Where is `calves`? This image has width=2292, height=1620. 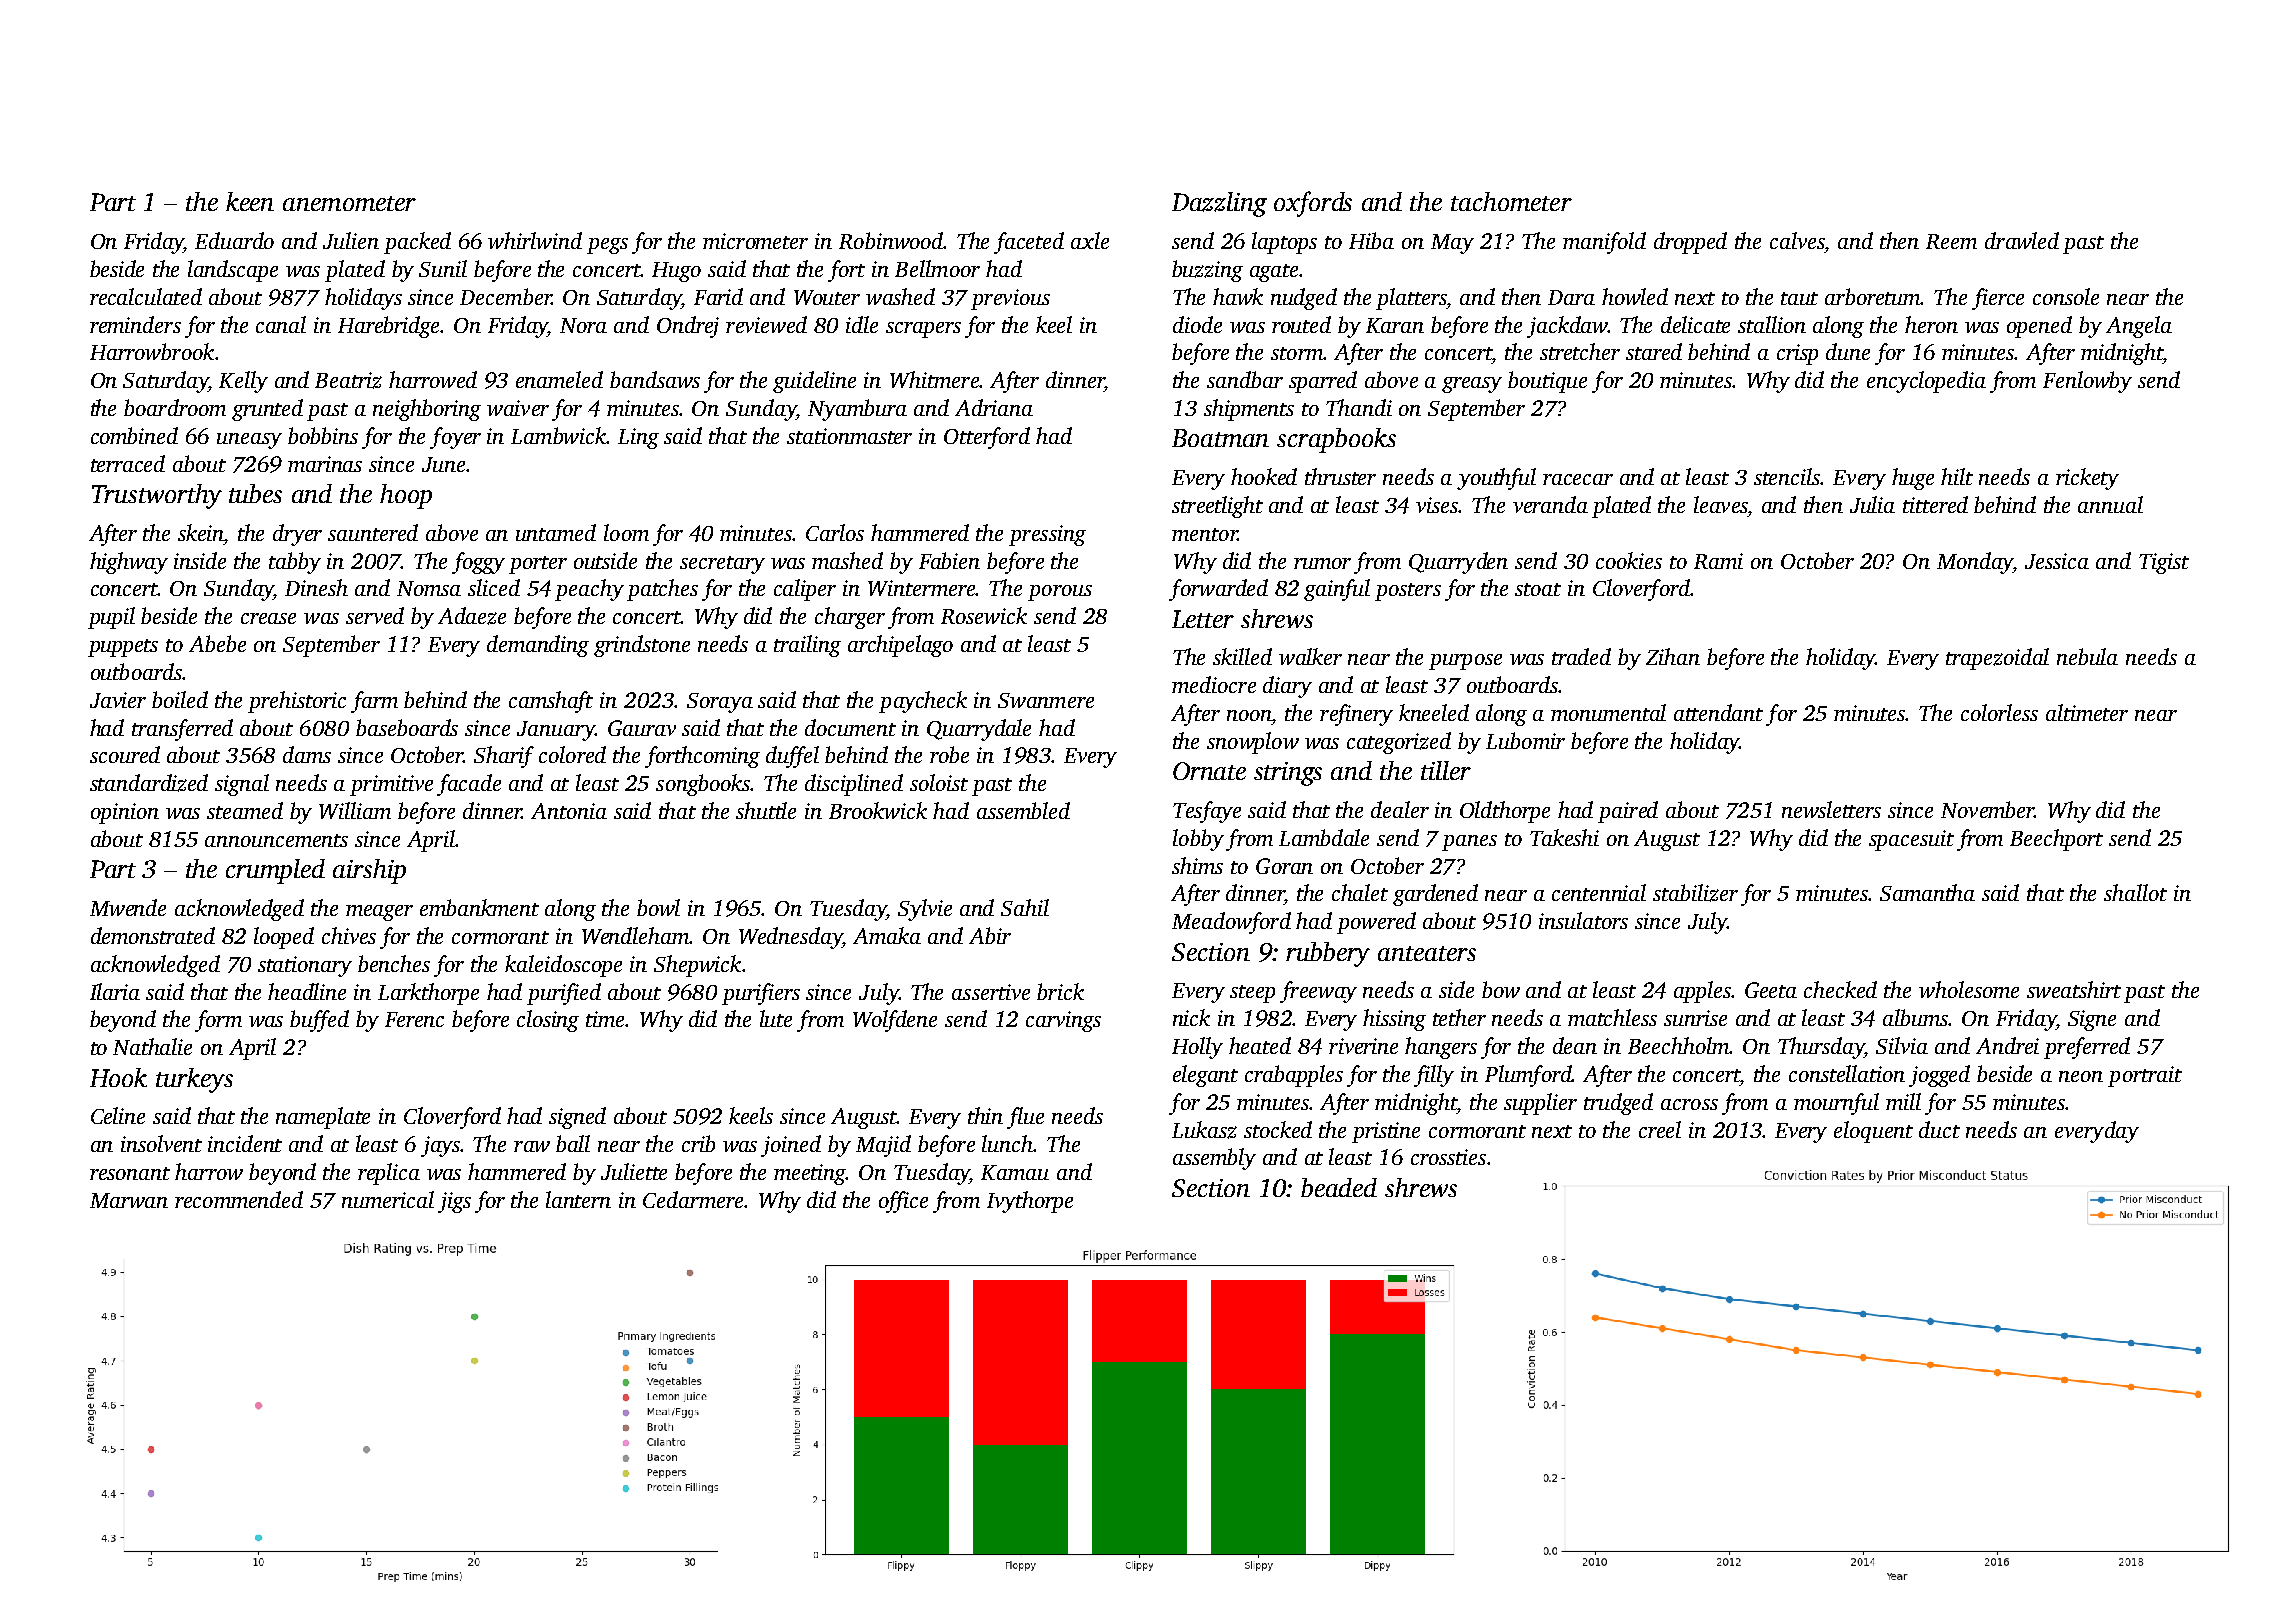 calves is located at coordinates (1797, 240).
